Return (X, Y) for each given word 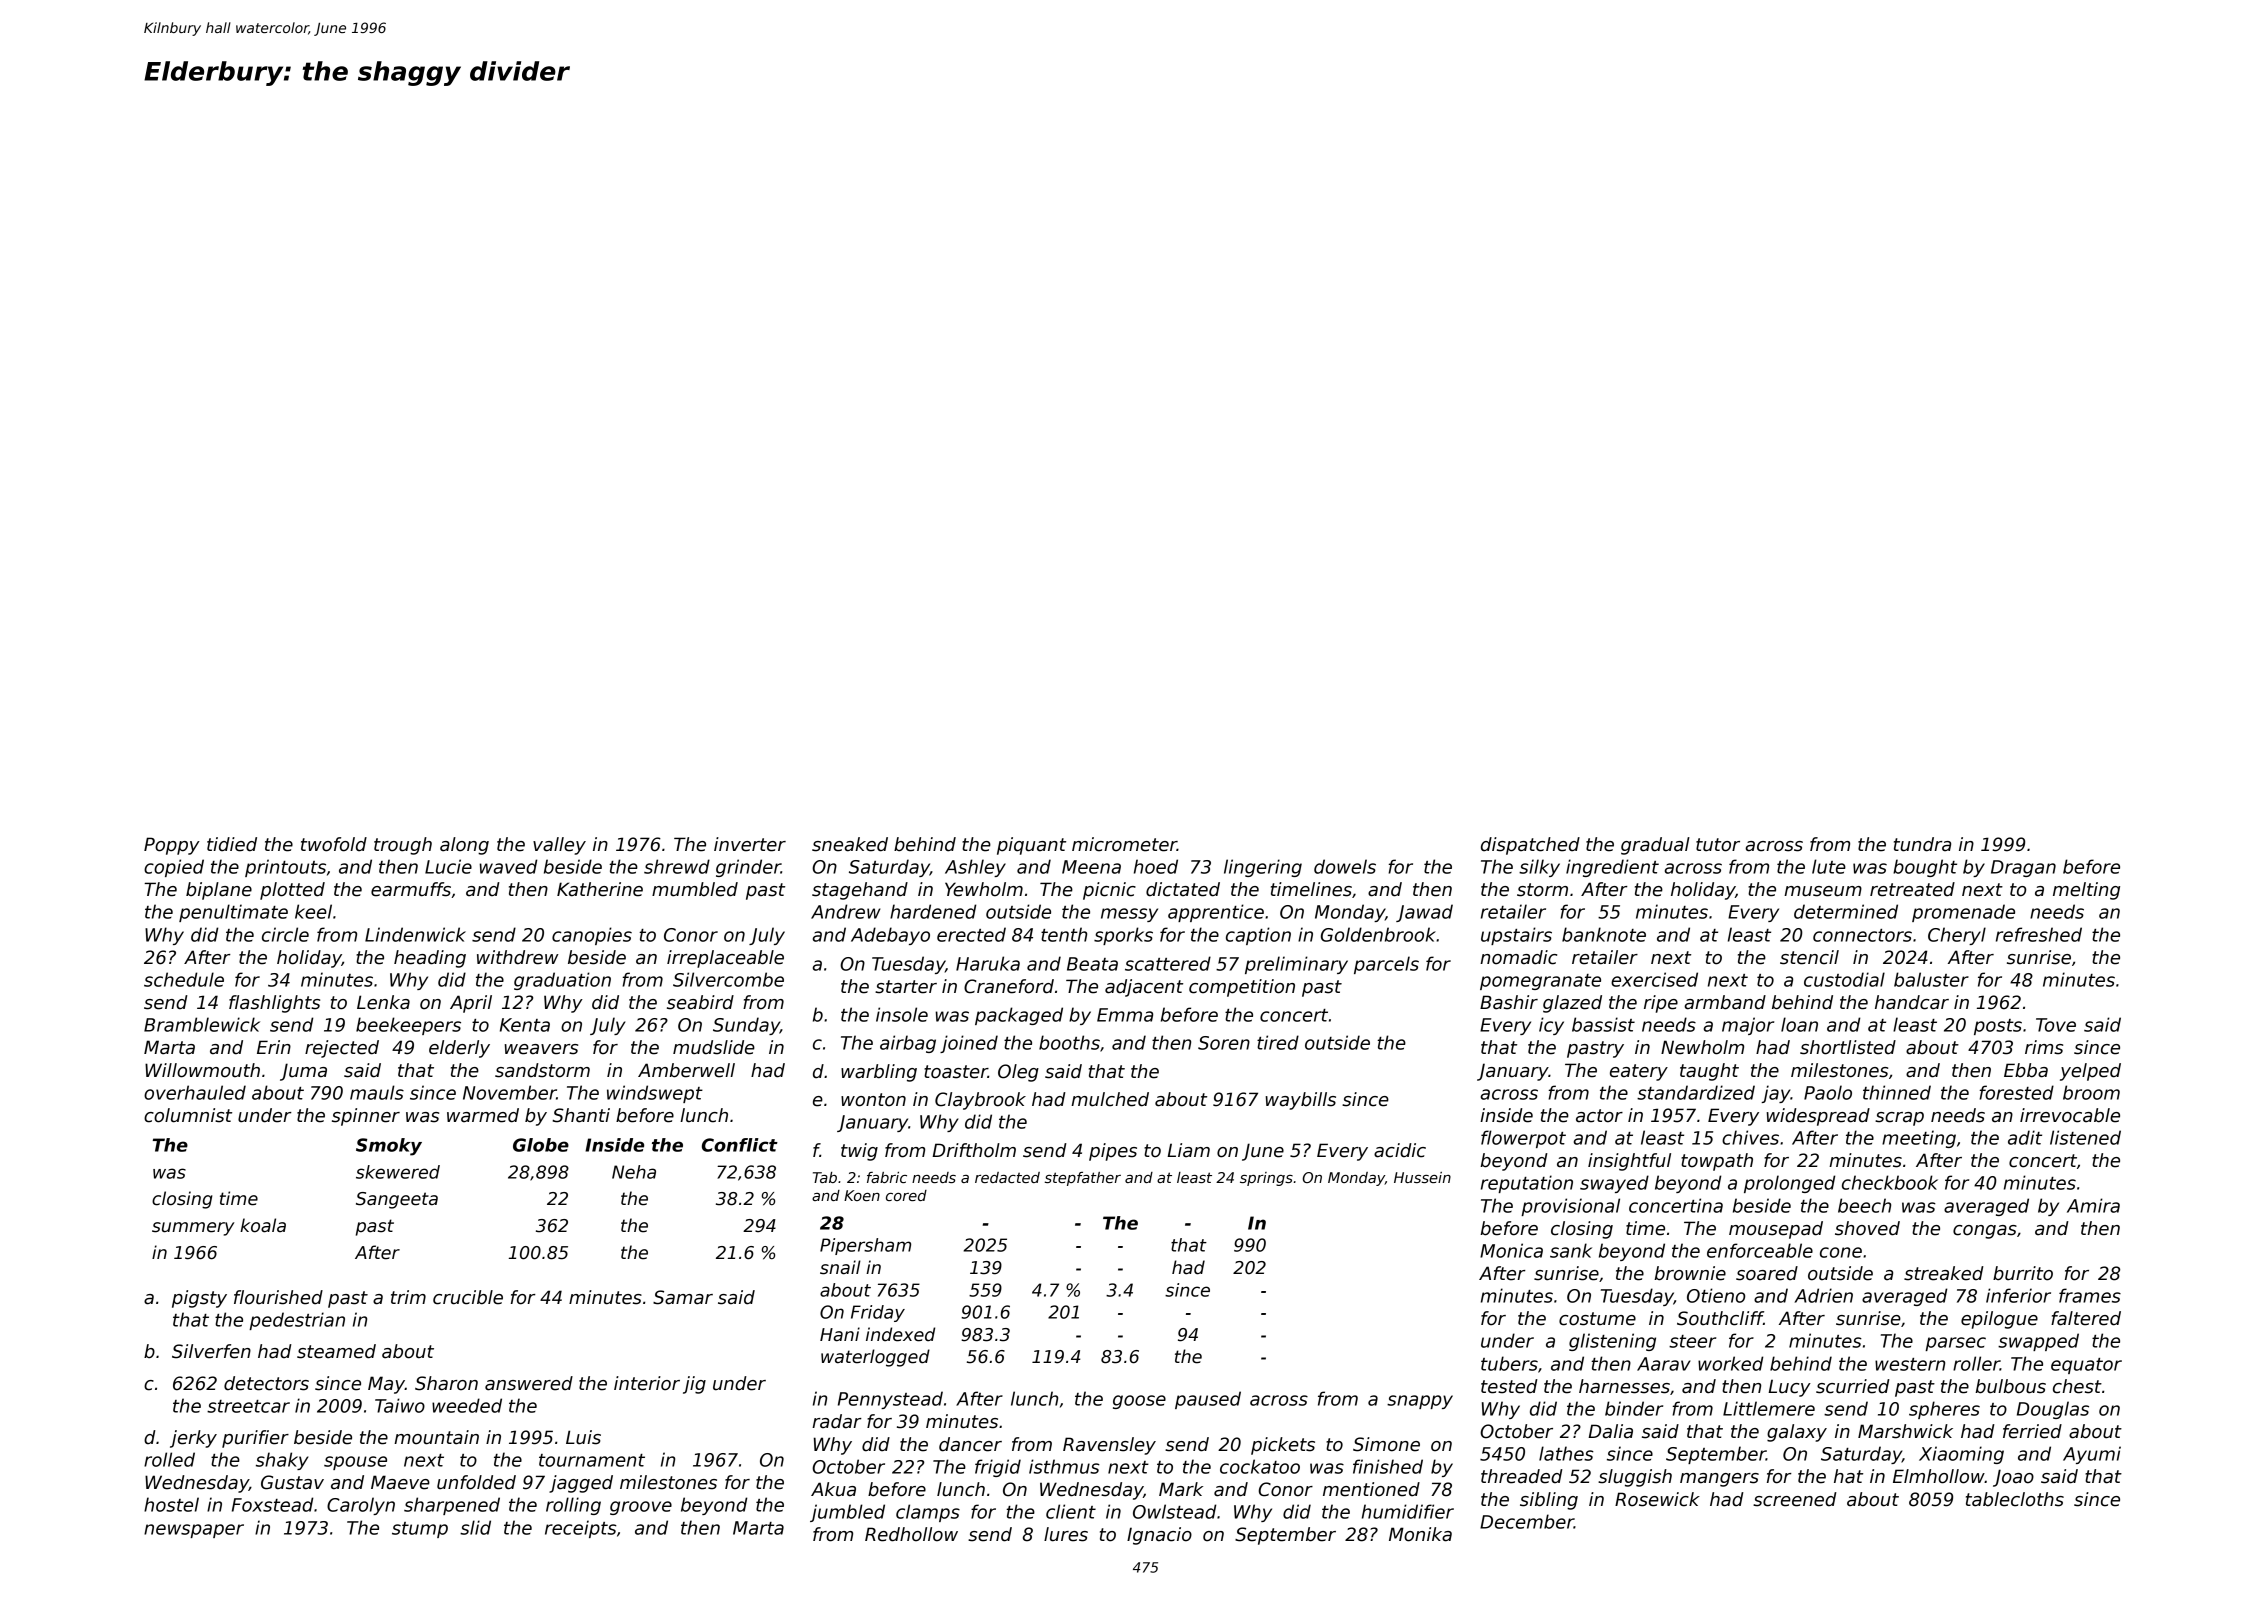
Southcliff (1720, 1318)
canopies (592, 936)
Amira (2093, 1205)
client (1071, 1511)
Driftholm (974, 1150)
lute (1829, 866)
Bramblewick (202, 1024)
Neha (634, 1172)
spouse (355, 1463)
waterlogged (875, 1358)
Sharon (446, 1383)
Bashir (1509, 1002)
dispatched (1530, 846)
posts (1998, 1027)
